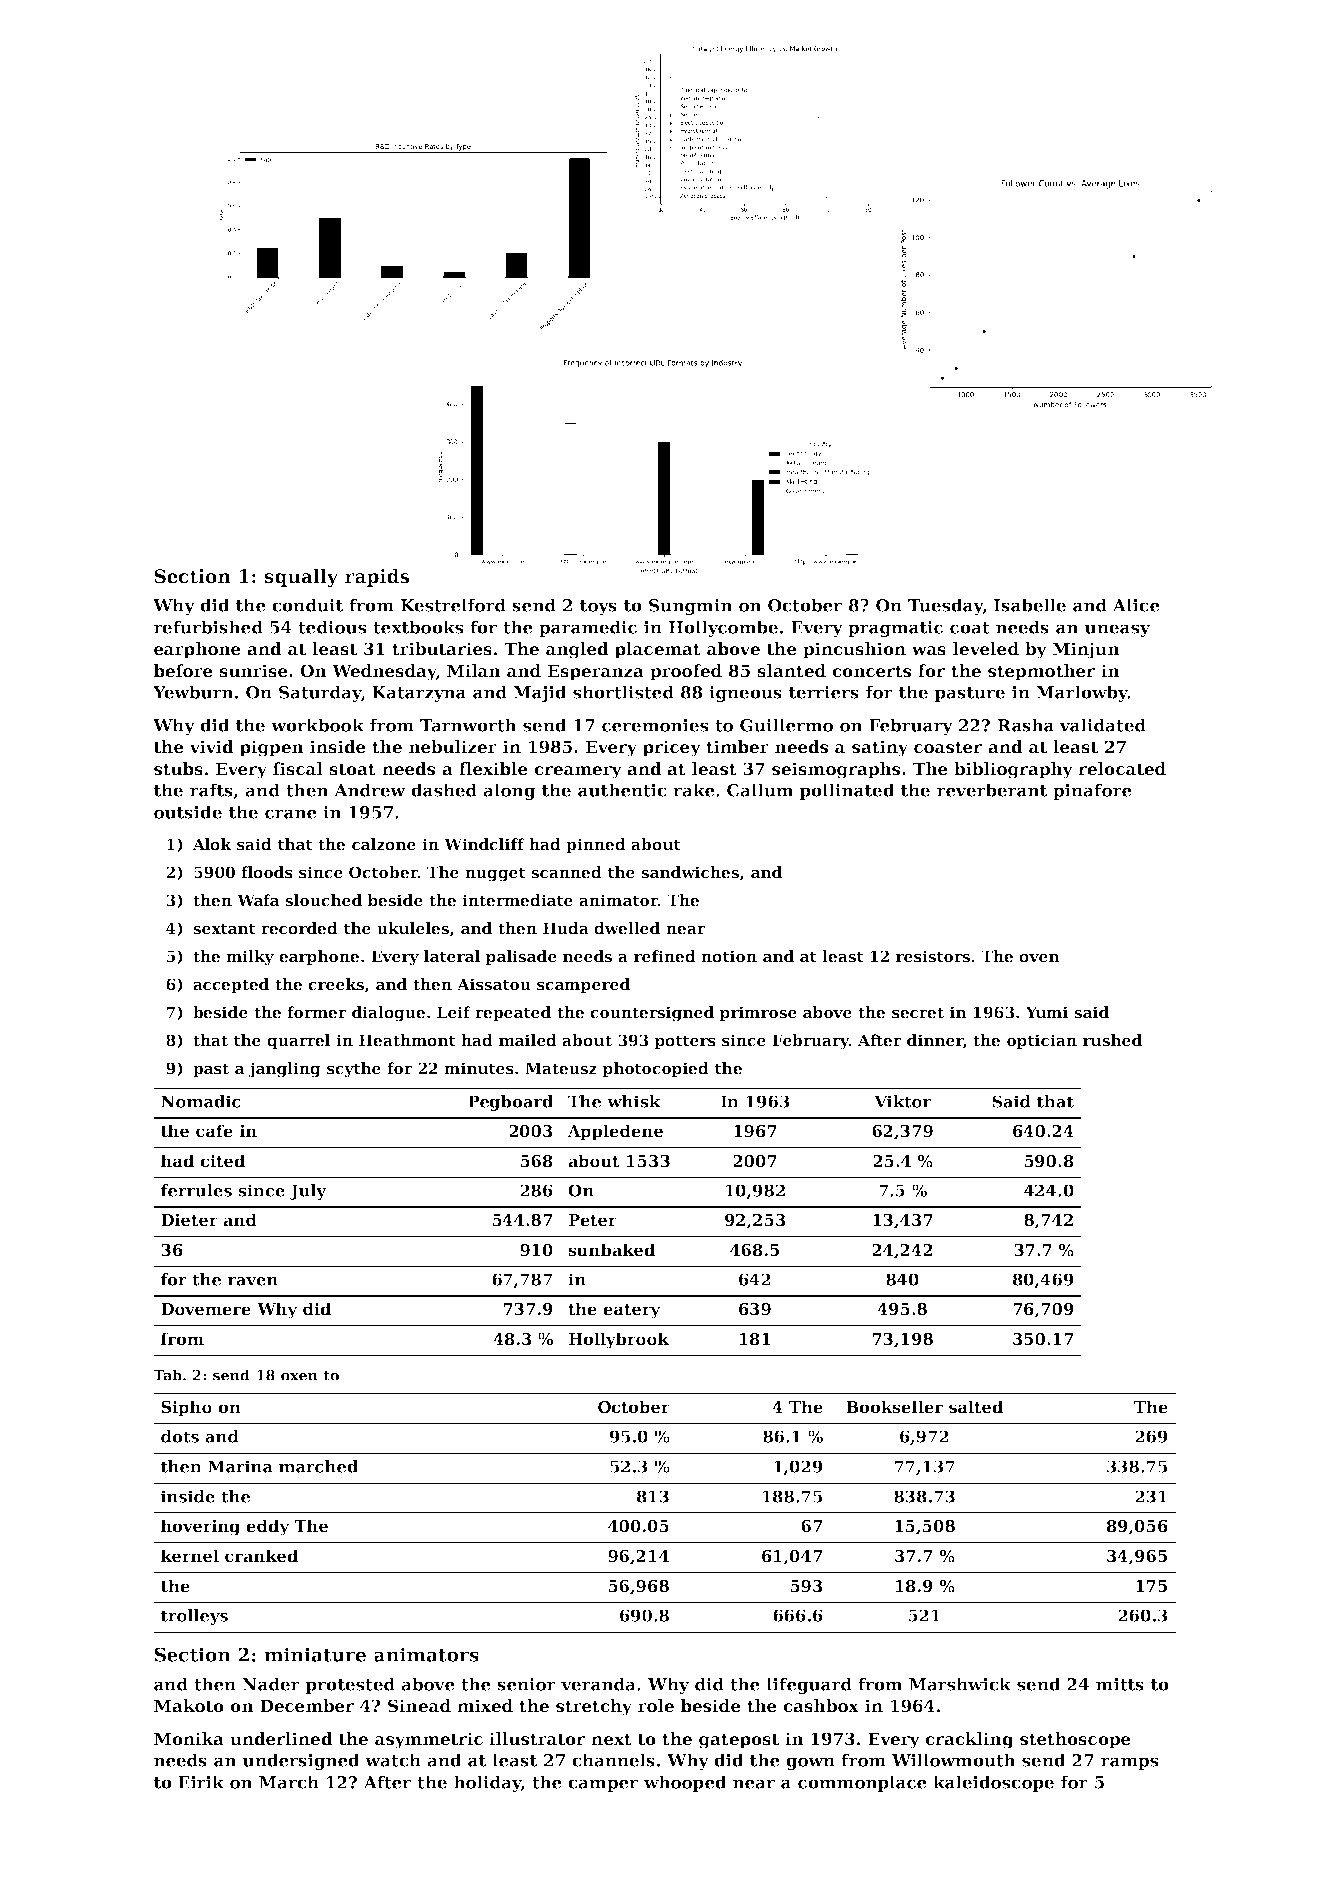  What do you see at coordinates (302, 578) in the screenshot?
I see `squally` at bounding box center [302, 578].
